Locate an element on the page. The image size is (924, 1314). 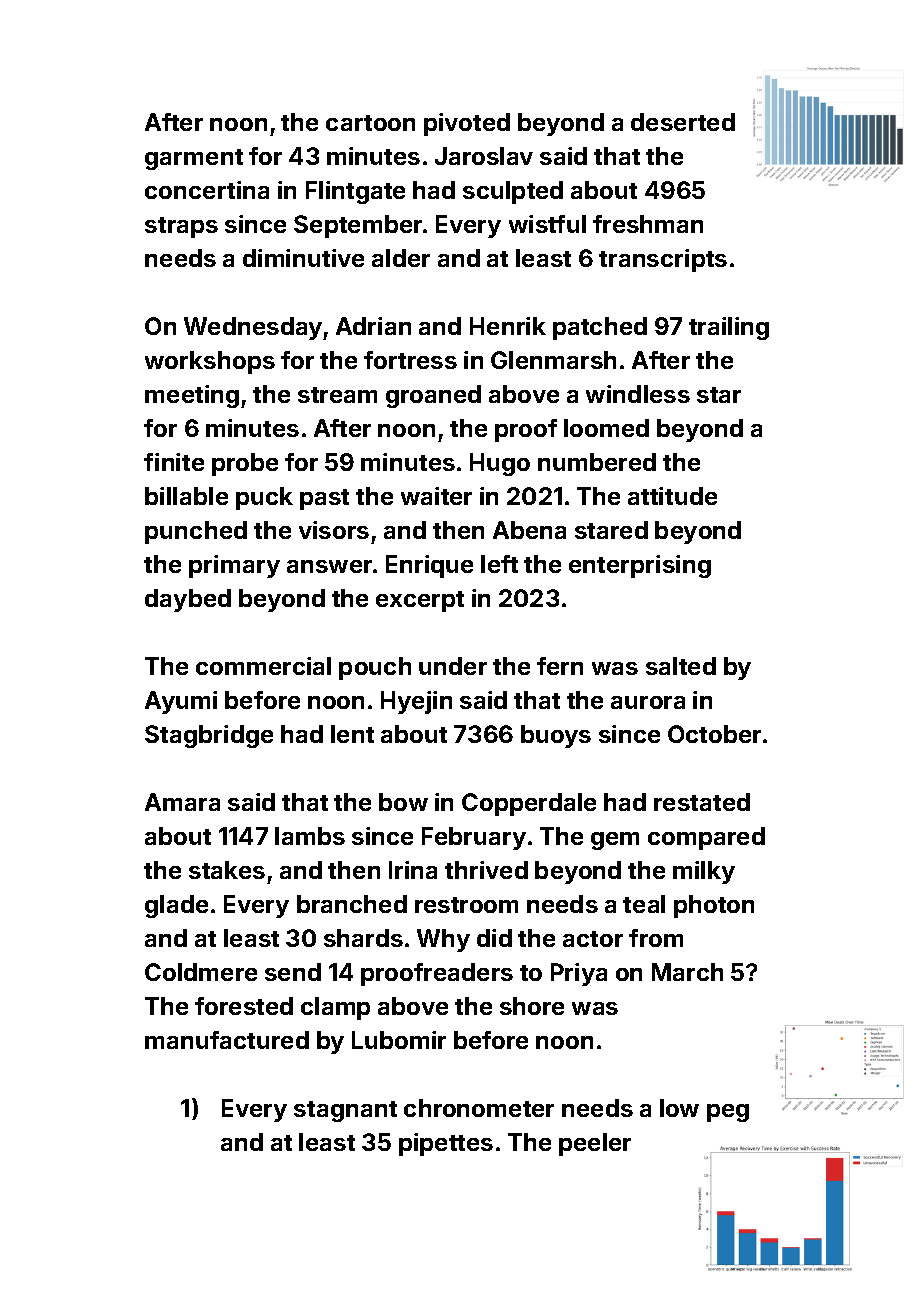
photon is located at coordinates (714, 906).
